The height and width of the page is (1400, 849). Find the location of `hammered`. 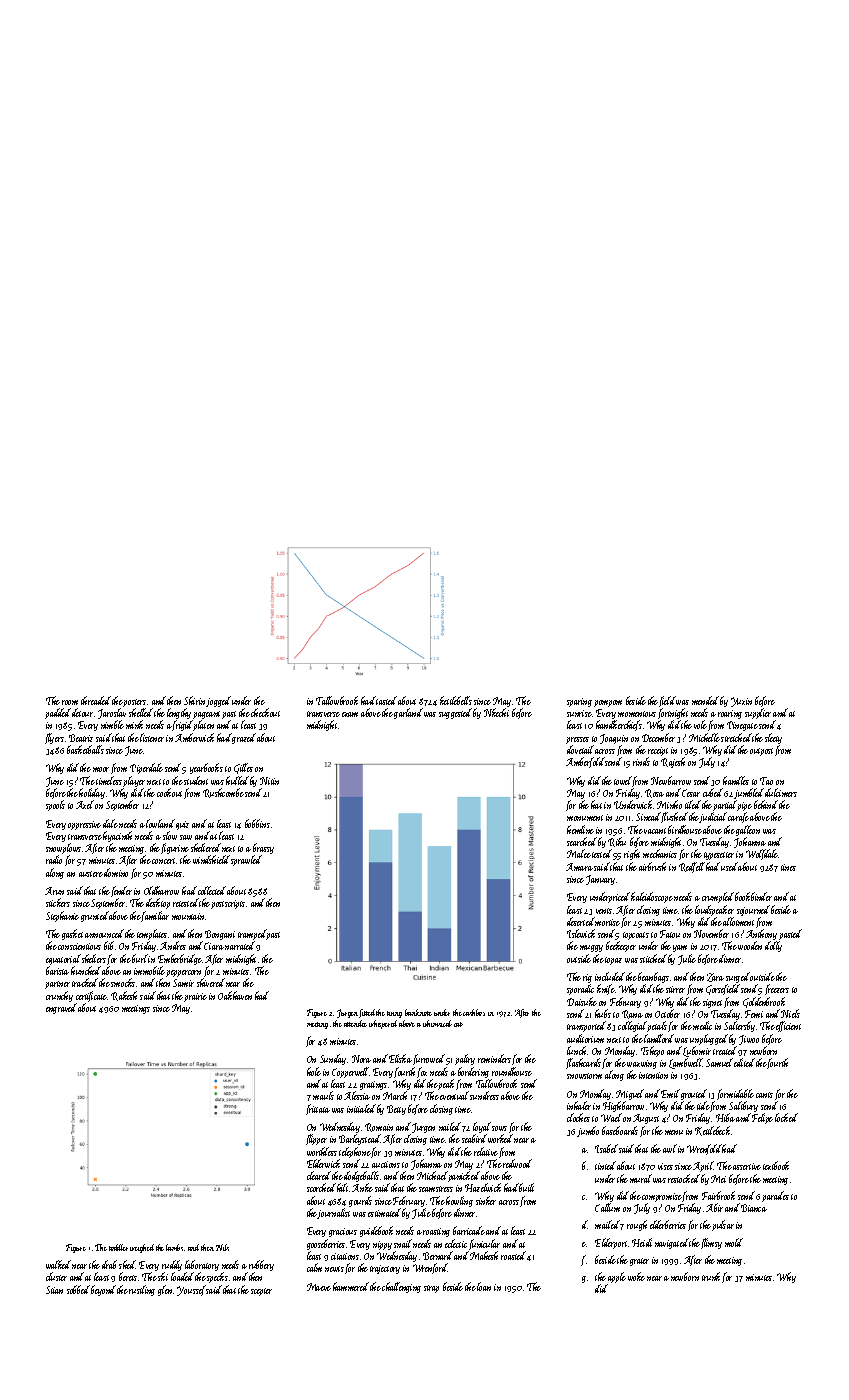

hammered is located at coordinates (351, 1286).
